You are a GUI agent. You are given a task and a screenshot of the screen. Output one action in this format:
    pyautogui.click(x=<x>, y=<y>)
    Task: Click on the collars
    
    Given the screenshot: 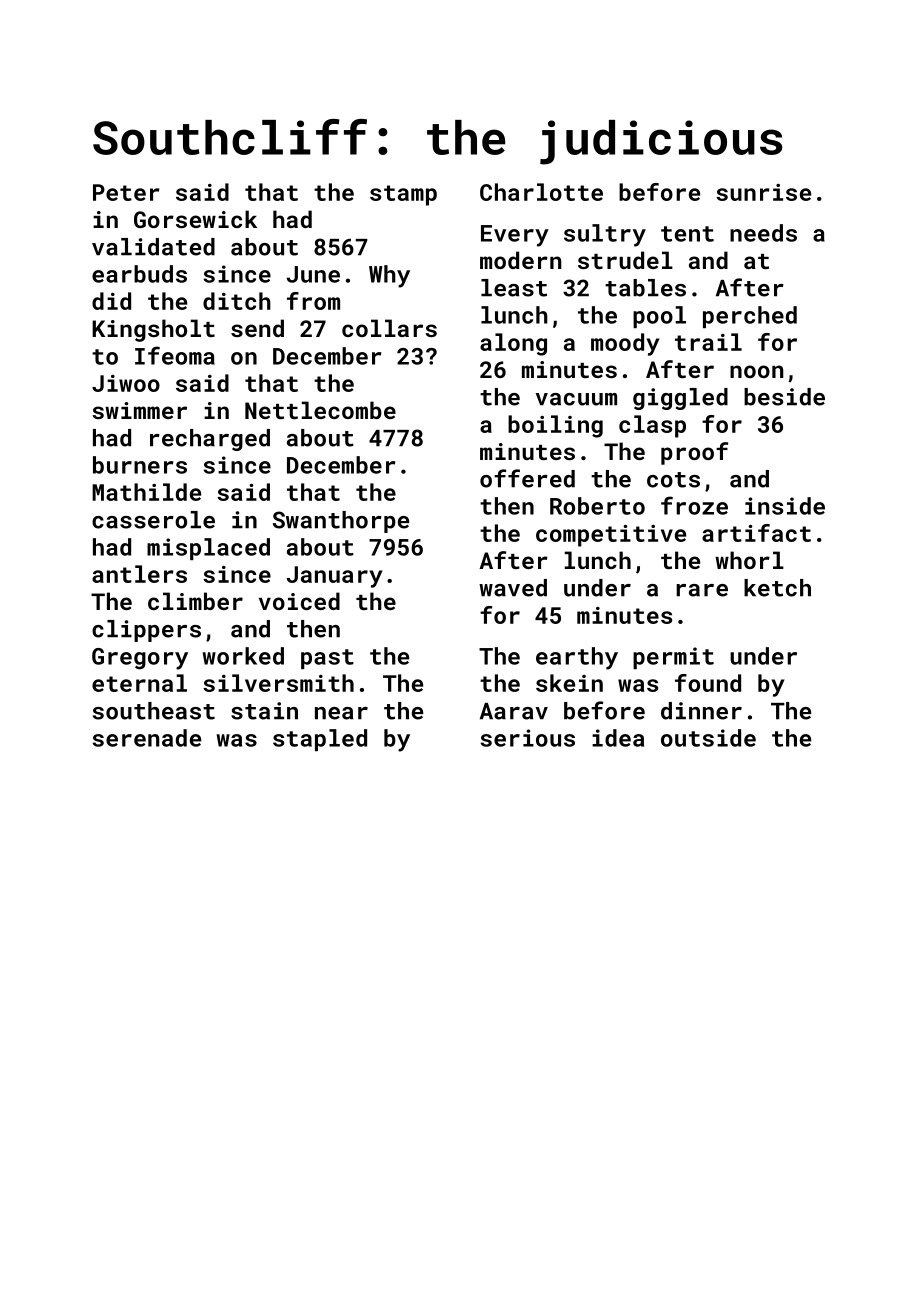 What is the action you would take?
    pyautogui.click(x=389, y=328)
